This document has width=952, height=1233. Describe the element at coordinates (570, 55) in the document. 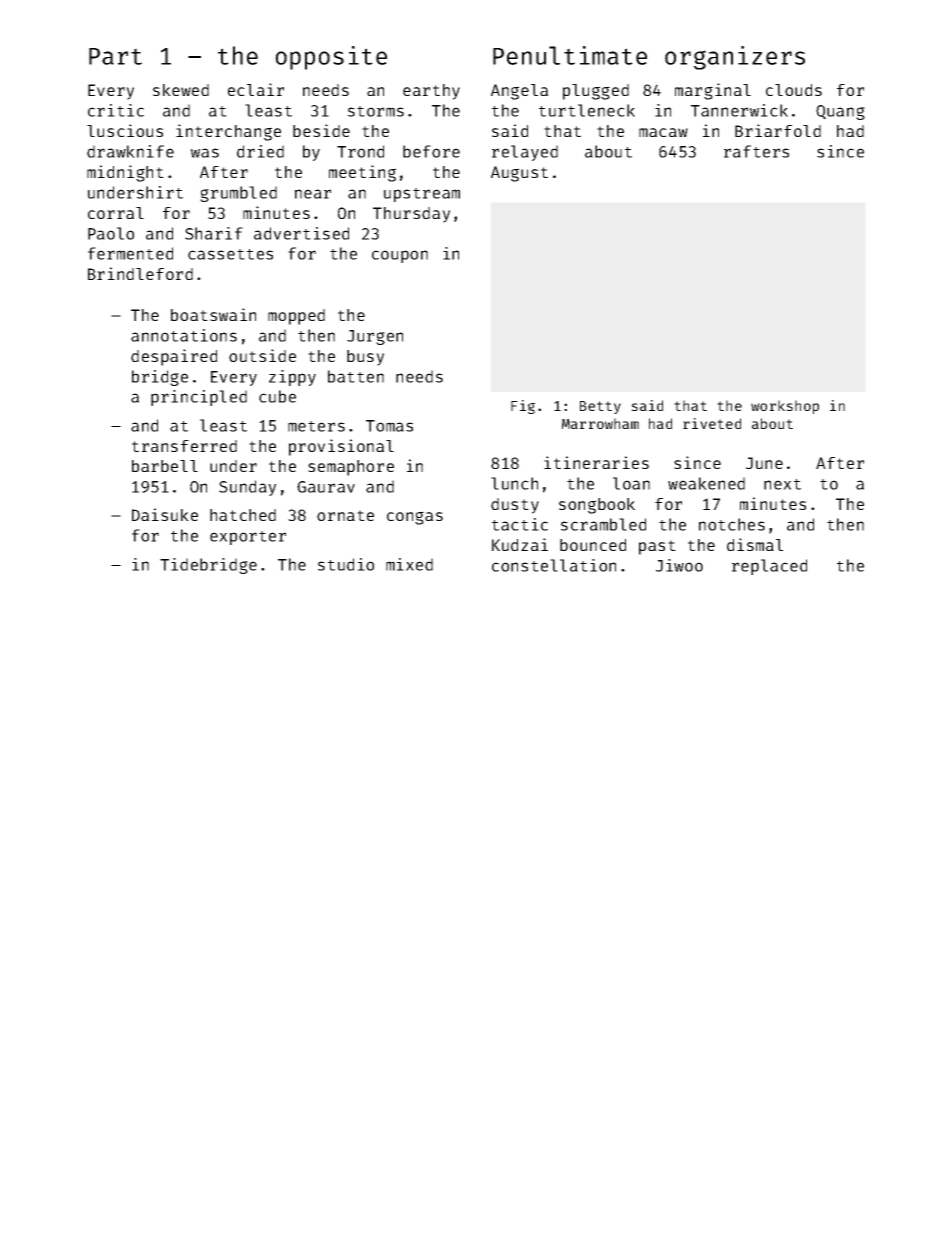

I see `Penultimate` at that location.
